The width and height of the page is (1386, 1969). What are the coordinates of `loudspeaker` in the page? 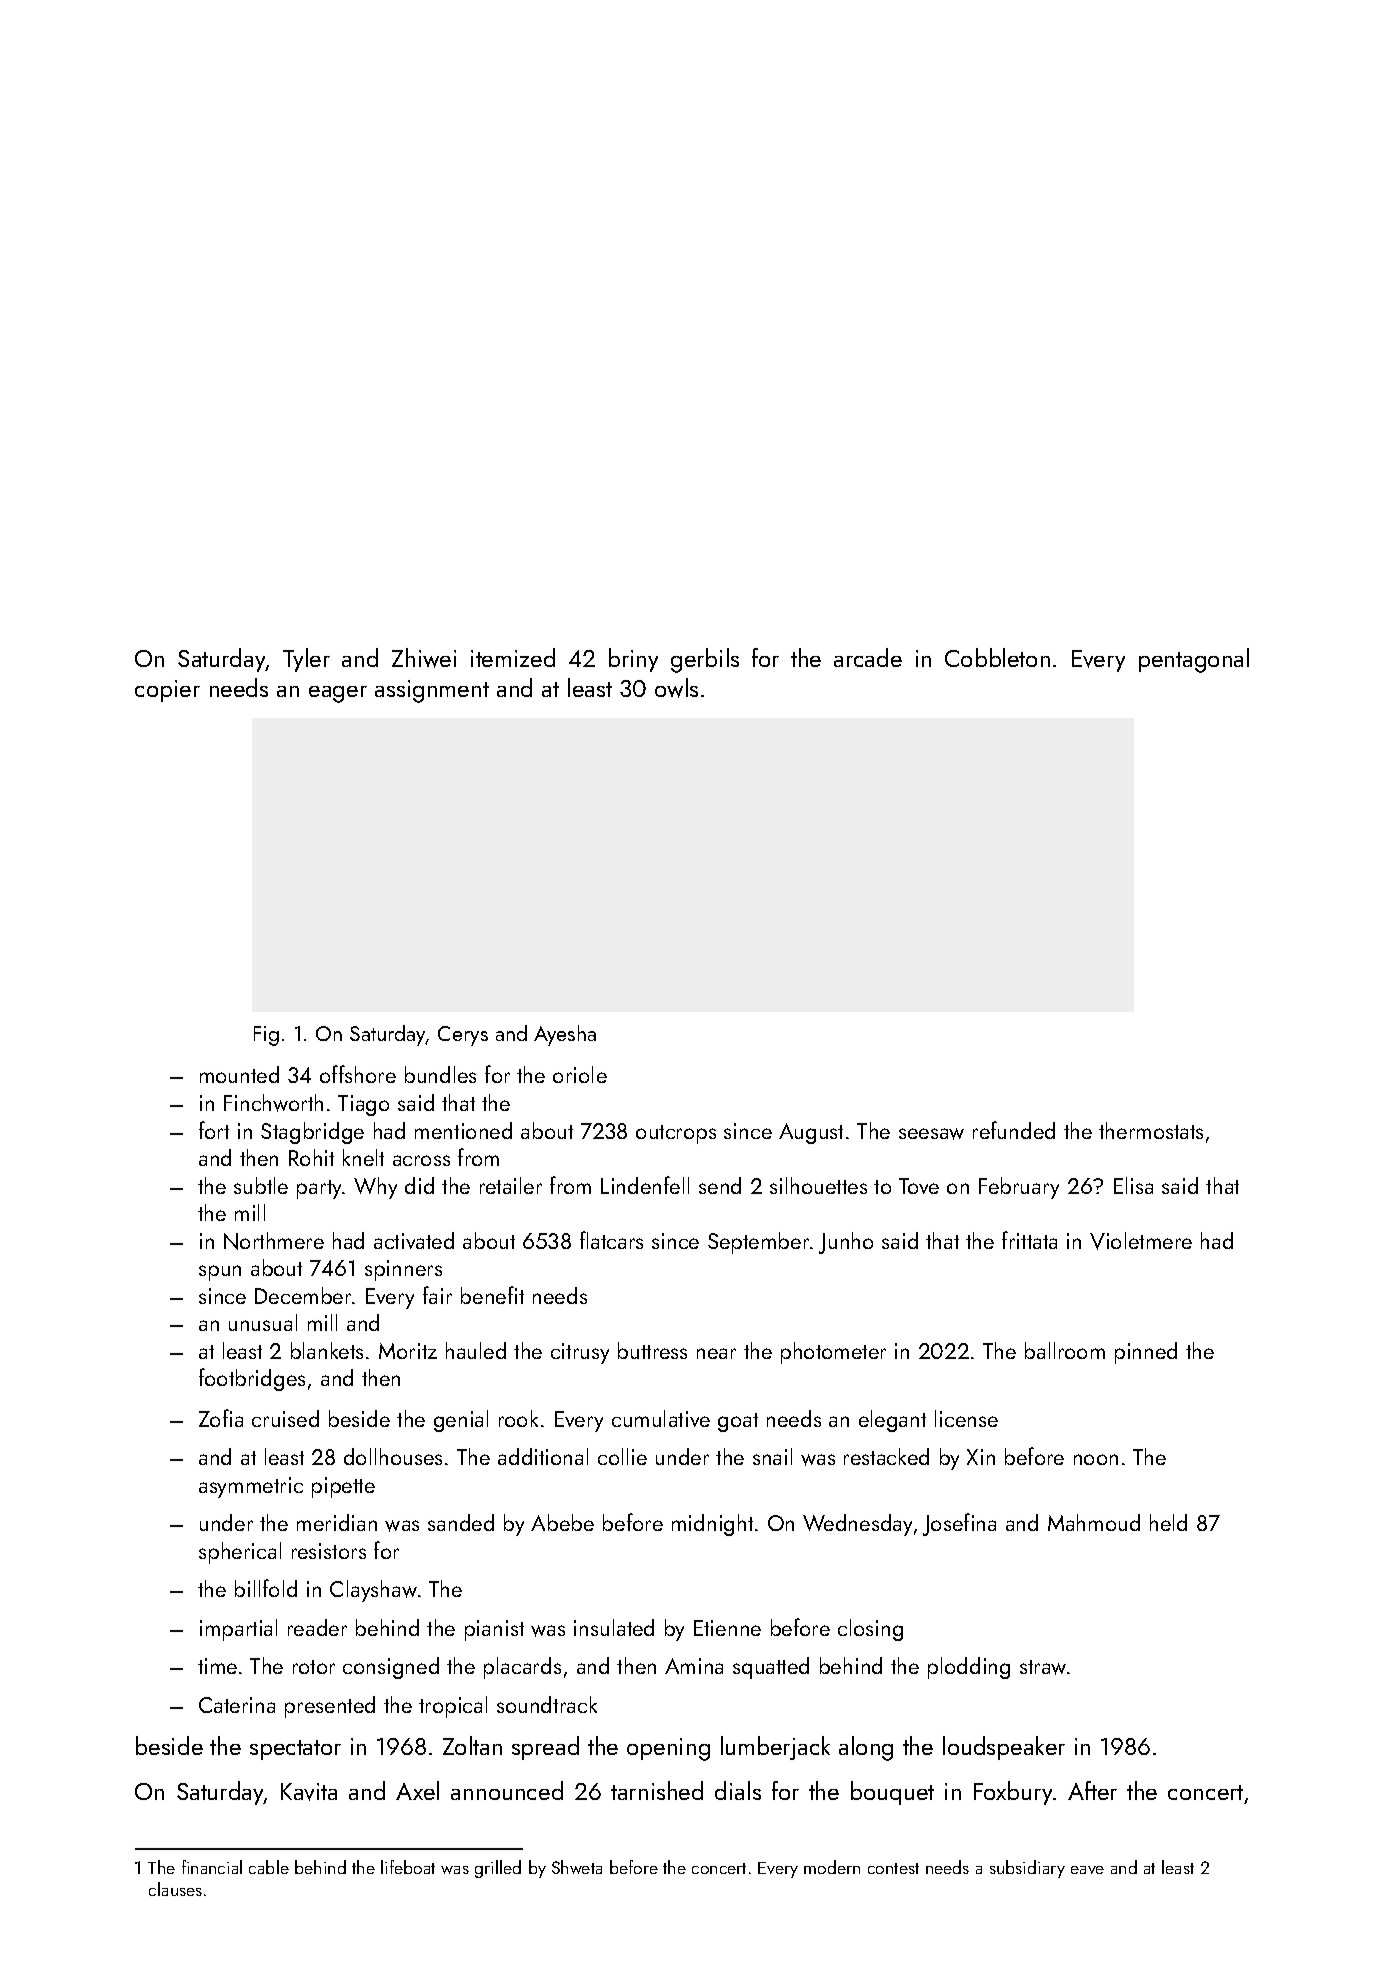 It's located at (1004, 1748).
